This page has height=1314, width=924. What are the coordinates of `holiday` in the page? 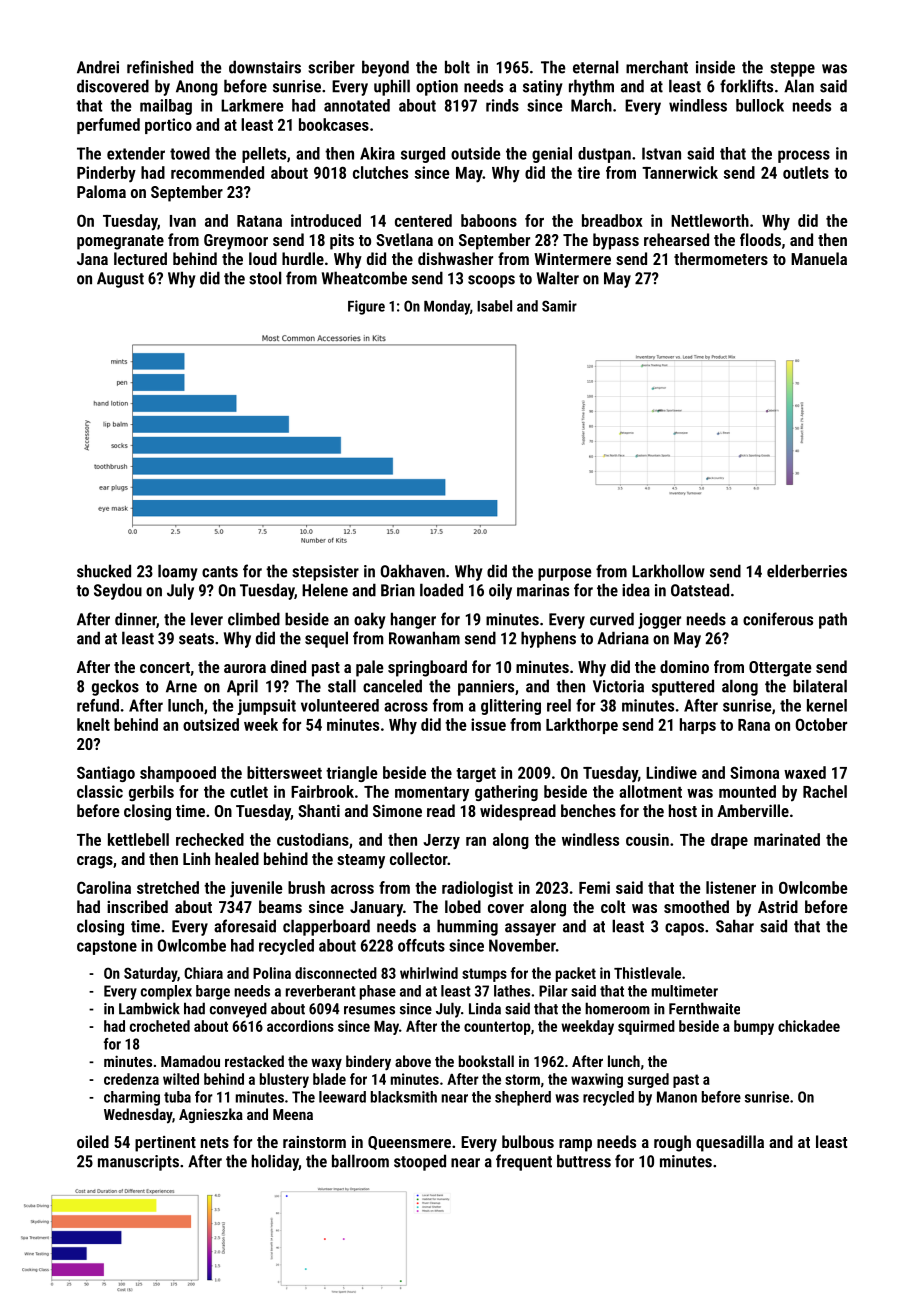 It's located at (275, 1162).
